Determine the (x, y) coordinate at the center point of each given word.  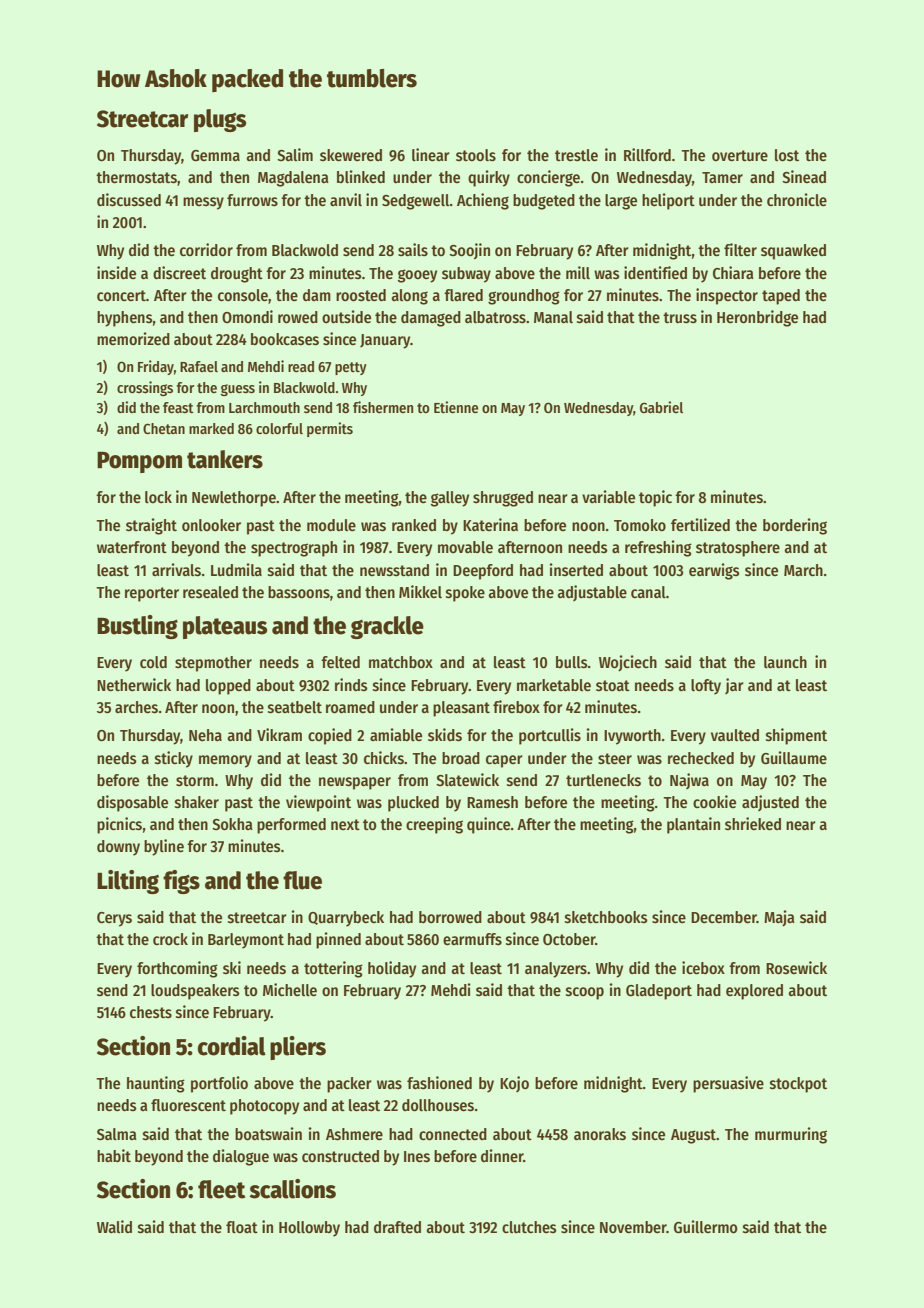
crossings (145, 388)
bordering (795, 526)
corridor (206, 249)
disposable (132, 803)
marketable (554, 685)
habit (114, 1155)
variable (608, 496)
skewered (351, 155)
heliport (668, 201)
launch (785, 662)
